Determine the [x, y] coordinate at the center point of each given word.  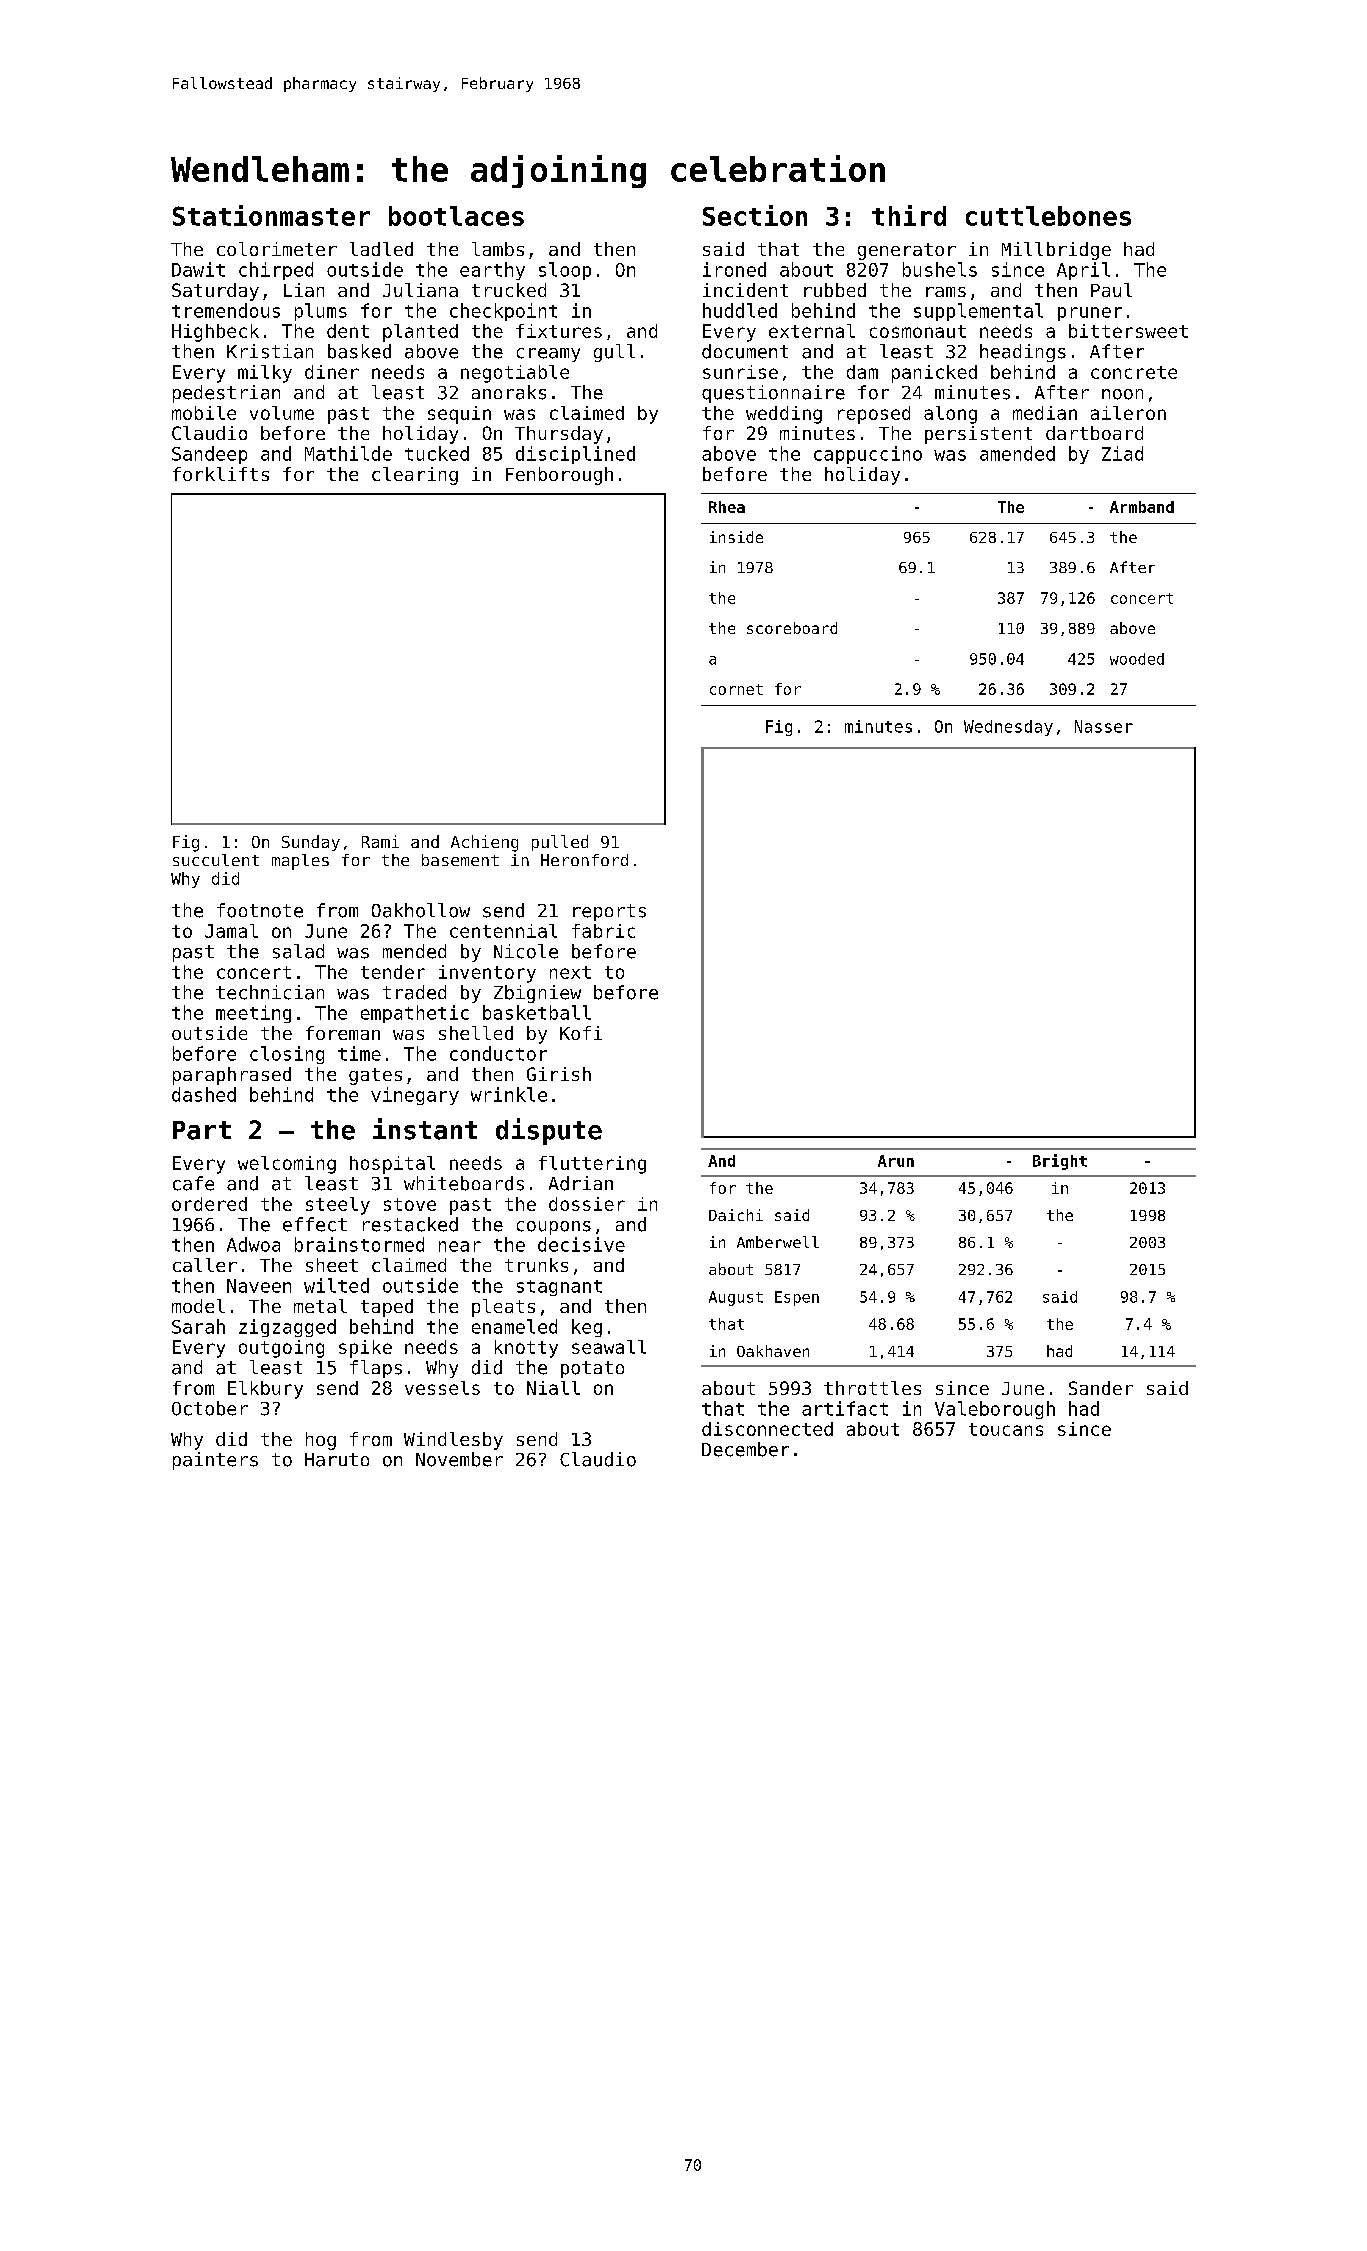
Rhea [727, 507]
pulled [560, 843]
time [359, 1053]
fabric [603, 931]
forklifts [221, 474]
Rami [380, 841]
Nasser [1104, 726]
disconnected [767, 1429]
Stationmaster [271, 215]
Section [755, 215]
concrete [1134, 372]
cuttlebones [1048, 216]
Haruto [337, 1460]
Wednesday [1008, 728]
